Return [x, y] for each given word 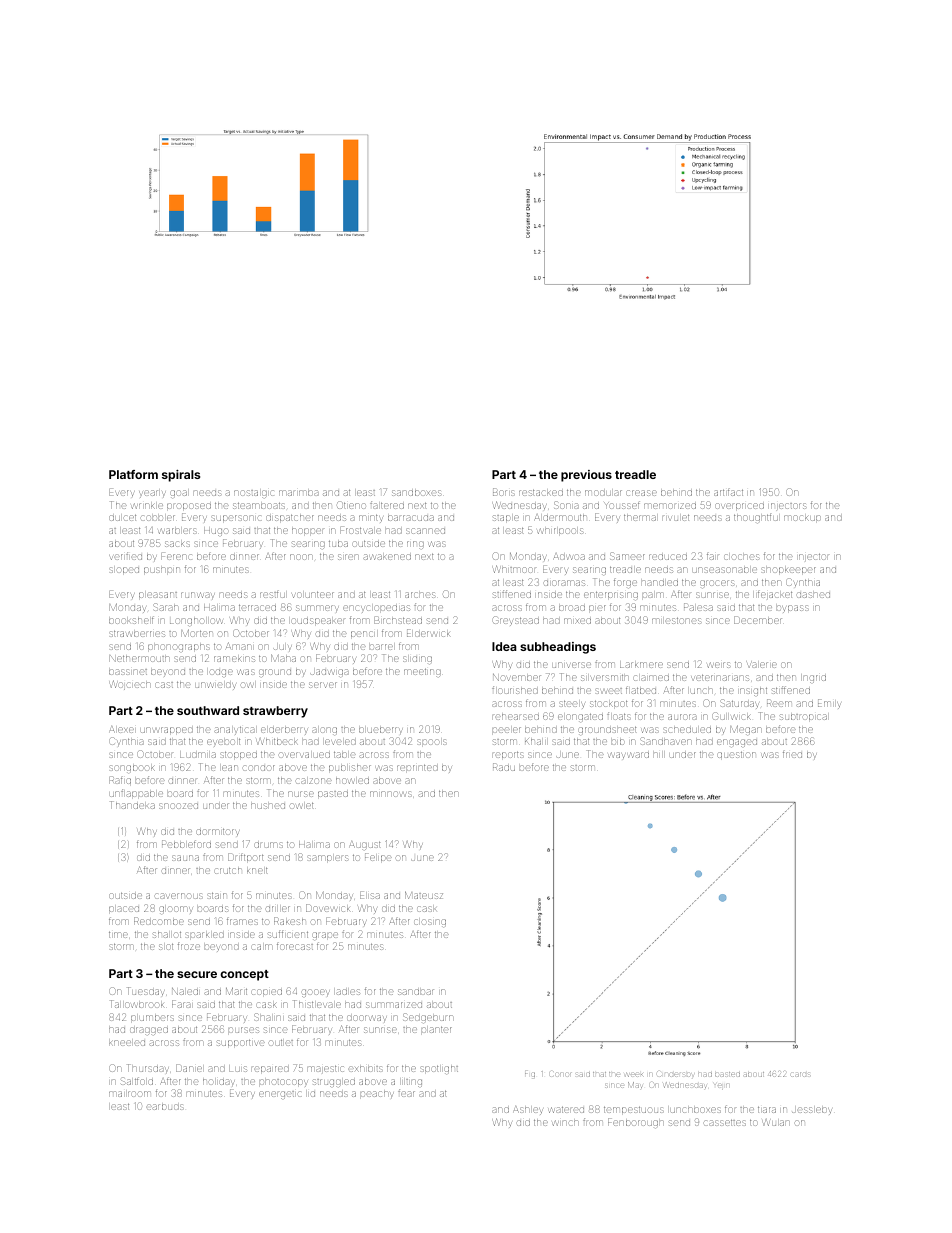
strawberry [275, 712]
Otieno [351, 505]
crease [641, 493]
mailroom [129, 1094]
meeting [422, 672]
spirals [181, 476]
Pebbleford [186, 844]
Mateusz [424, 895]
